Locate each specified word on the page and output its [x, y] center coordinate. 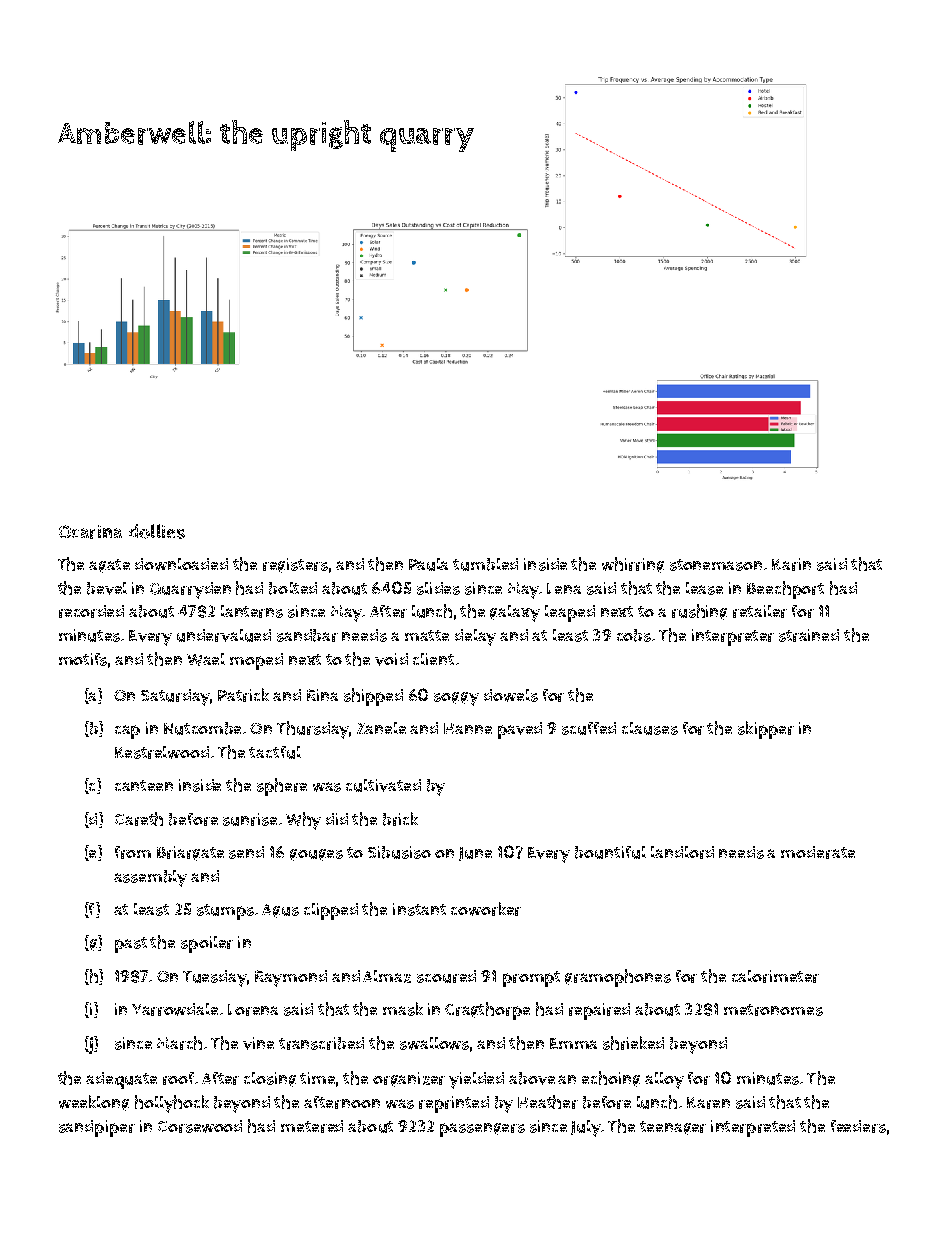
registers [295, 565]
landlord [682, 852]
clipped [331, 911]
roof [178, 1078]
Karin [791, 564]
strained [809, 635]
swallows [434, 1043]
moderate [818, 852]
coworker [486, 909]
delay [475, 637]
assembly [150, 878]
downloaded [181, 564]
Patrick [243, 695]
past [131, 945]
